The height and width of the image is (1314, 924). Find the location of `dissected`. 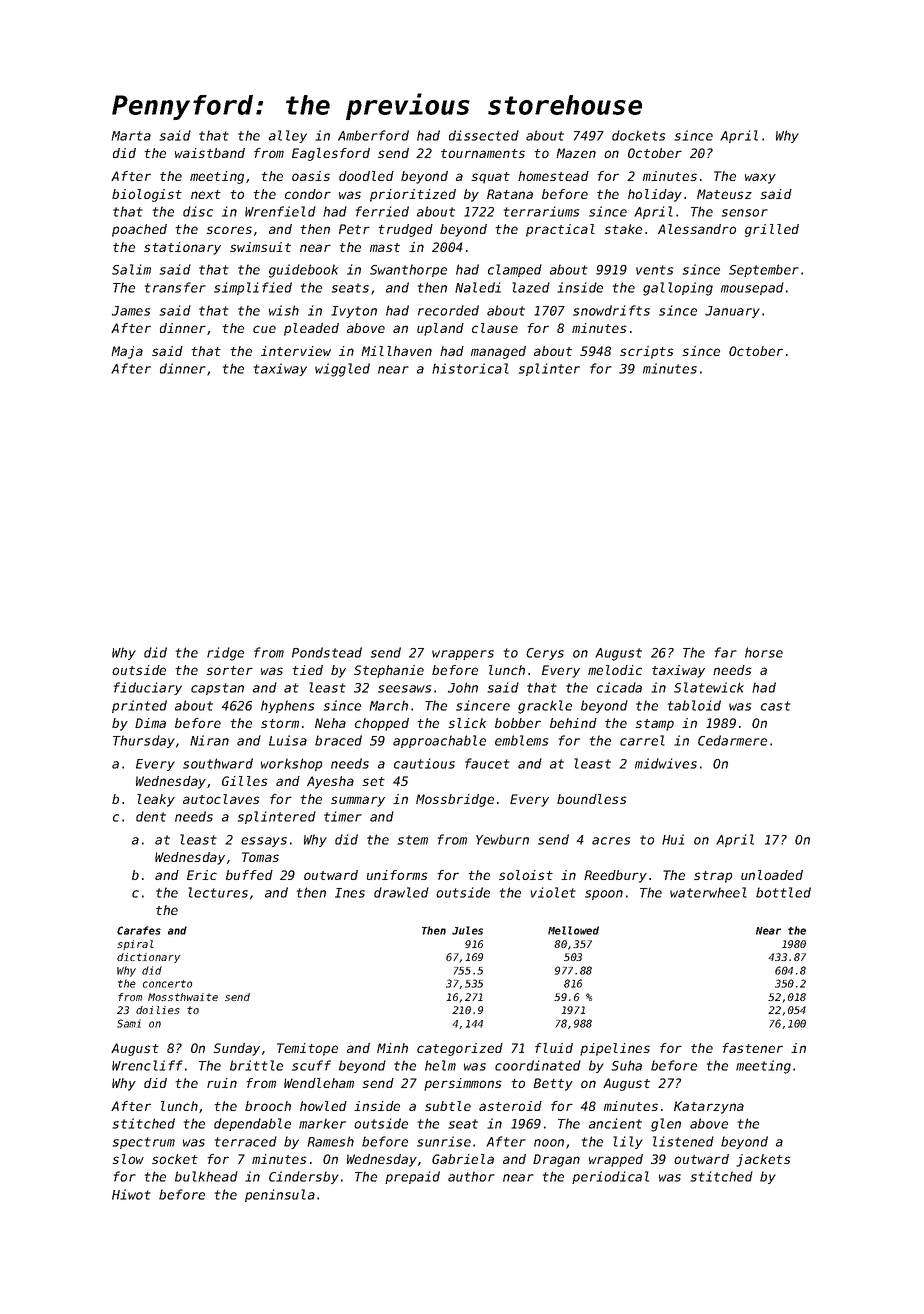

dissected is located at coordinates (484, 135).
